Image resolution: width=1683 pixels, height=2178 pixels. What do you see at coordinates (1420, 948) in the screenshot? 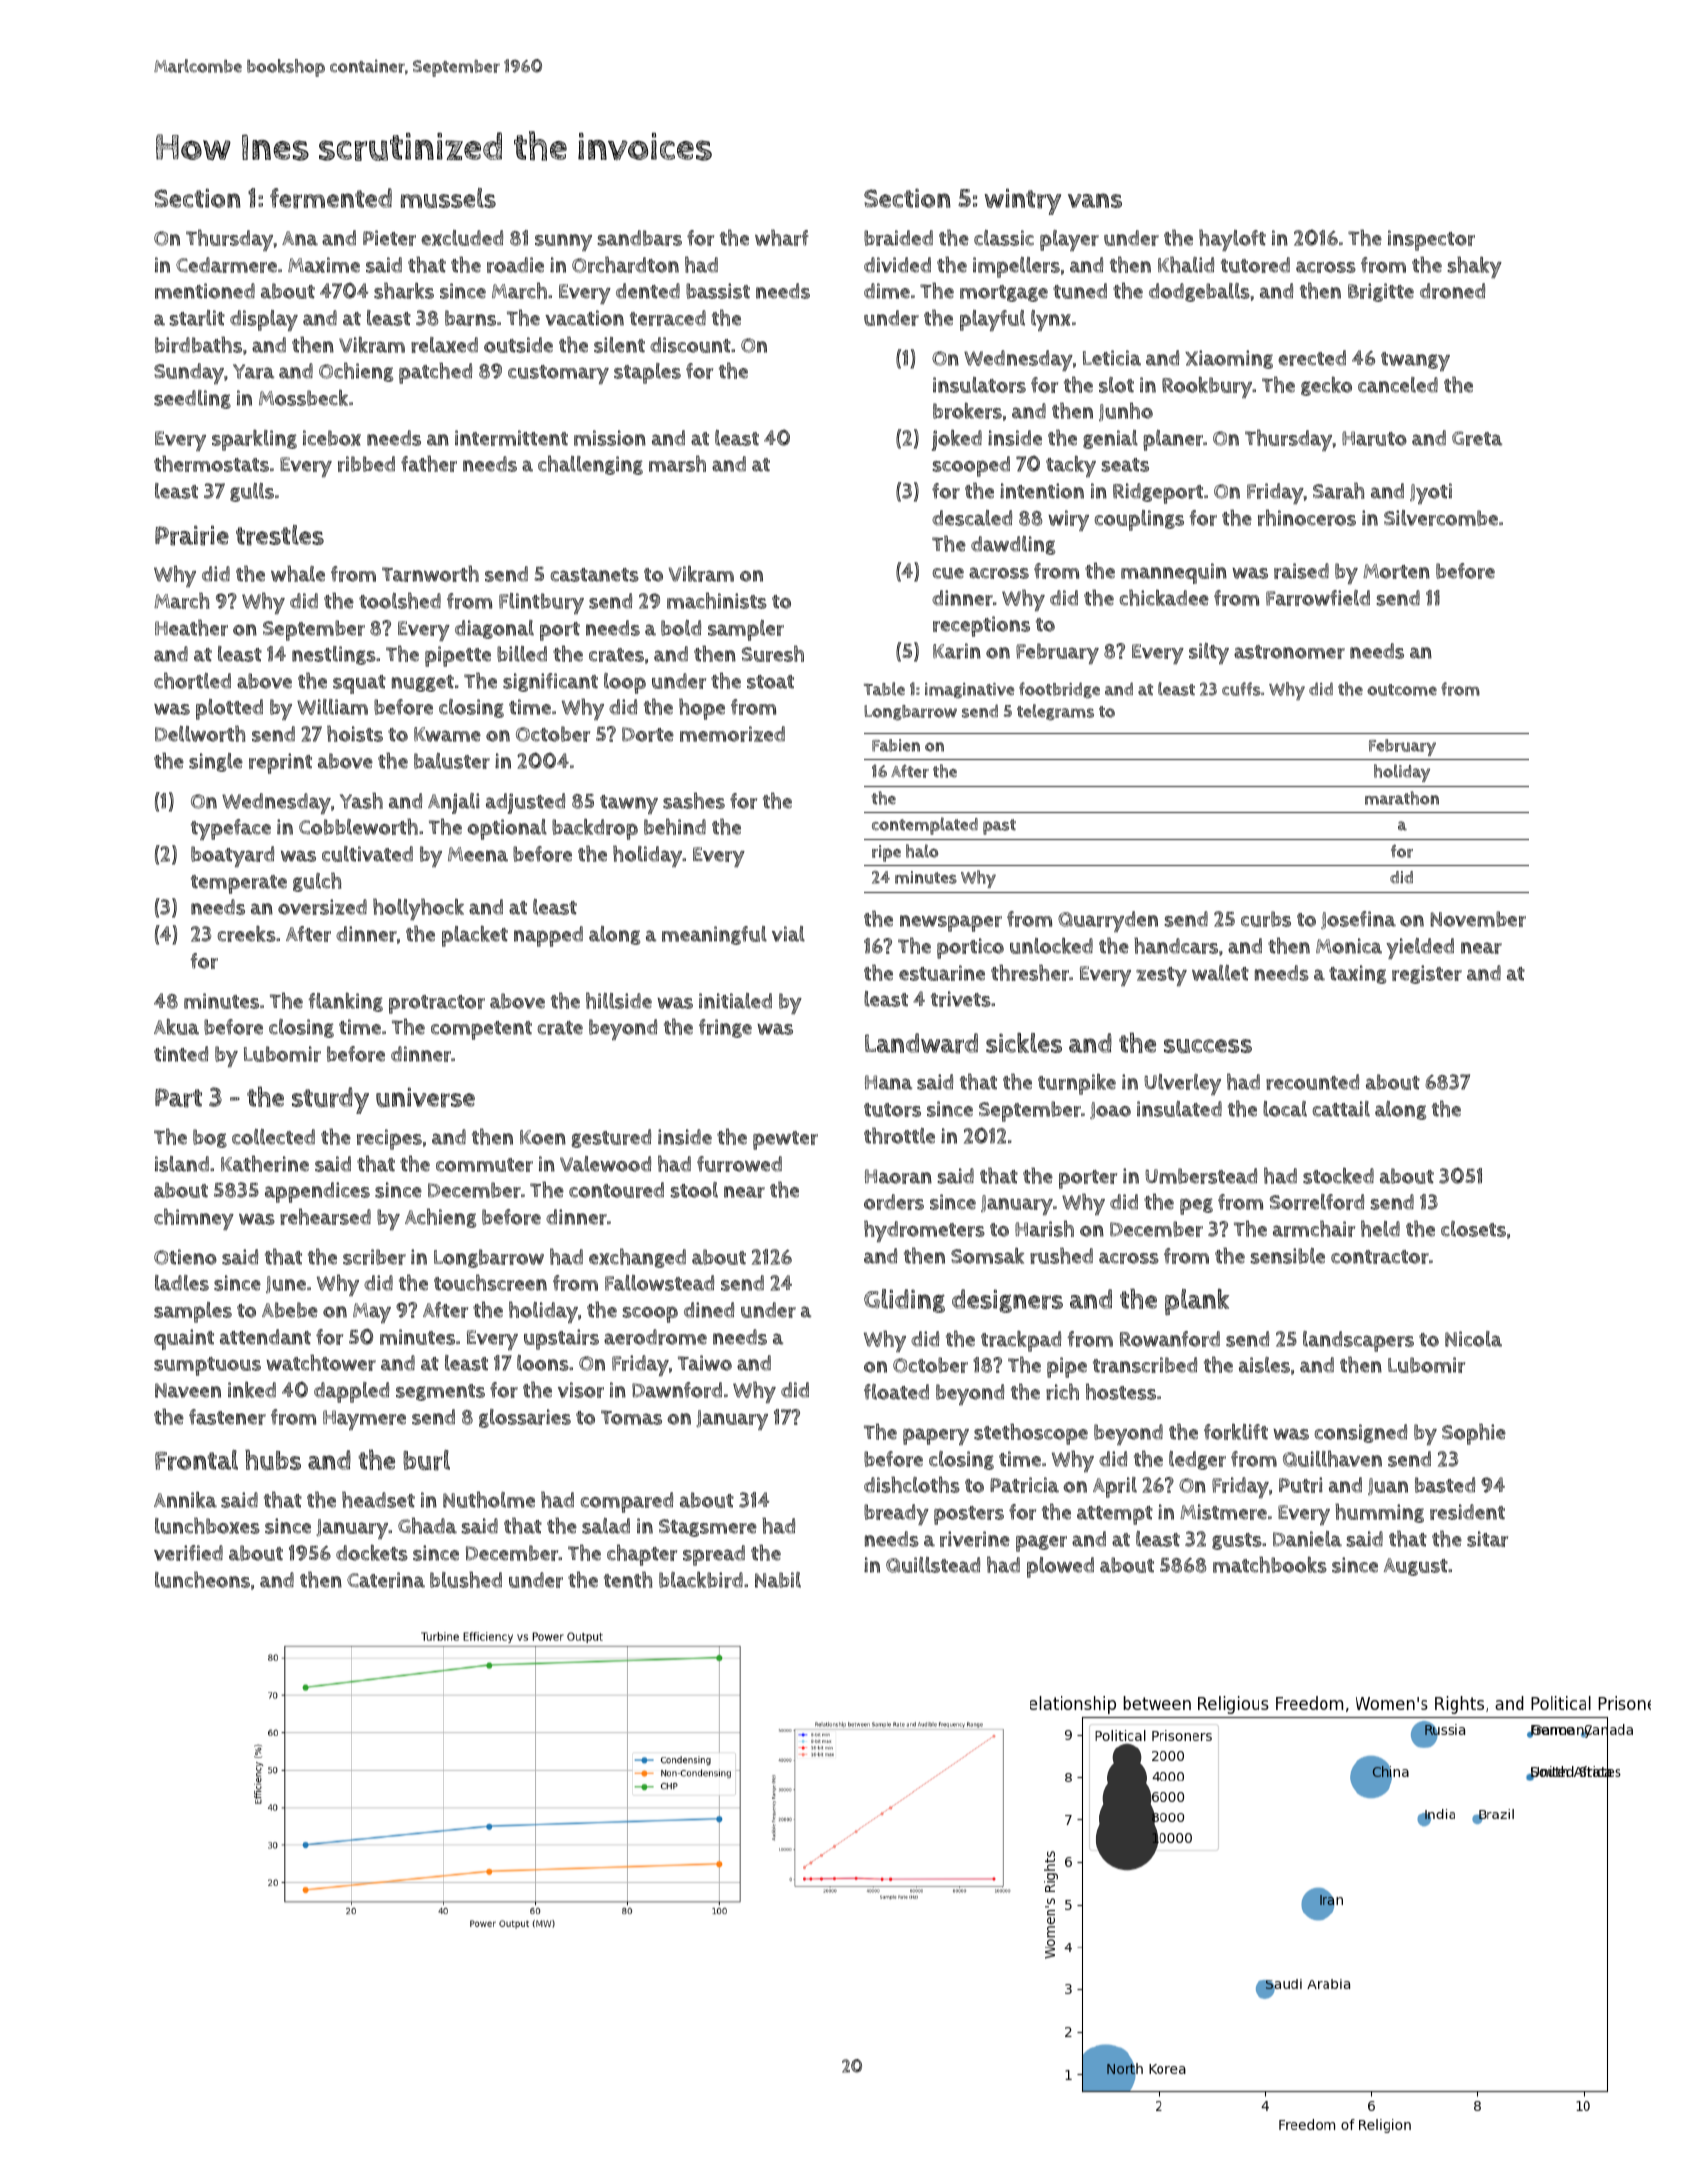
I see `yielded` at bounding box center [1420, 948].
